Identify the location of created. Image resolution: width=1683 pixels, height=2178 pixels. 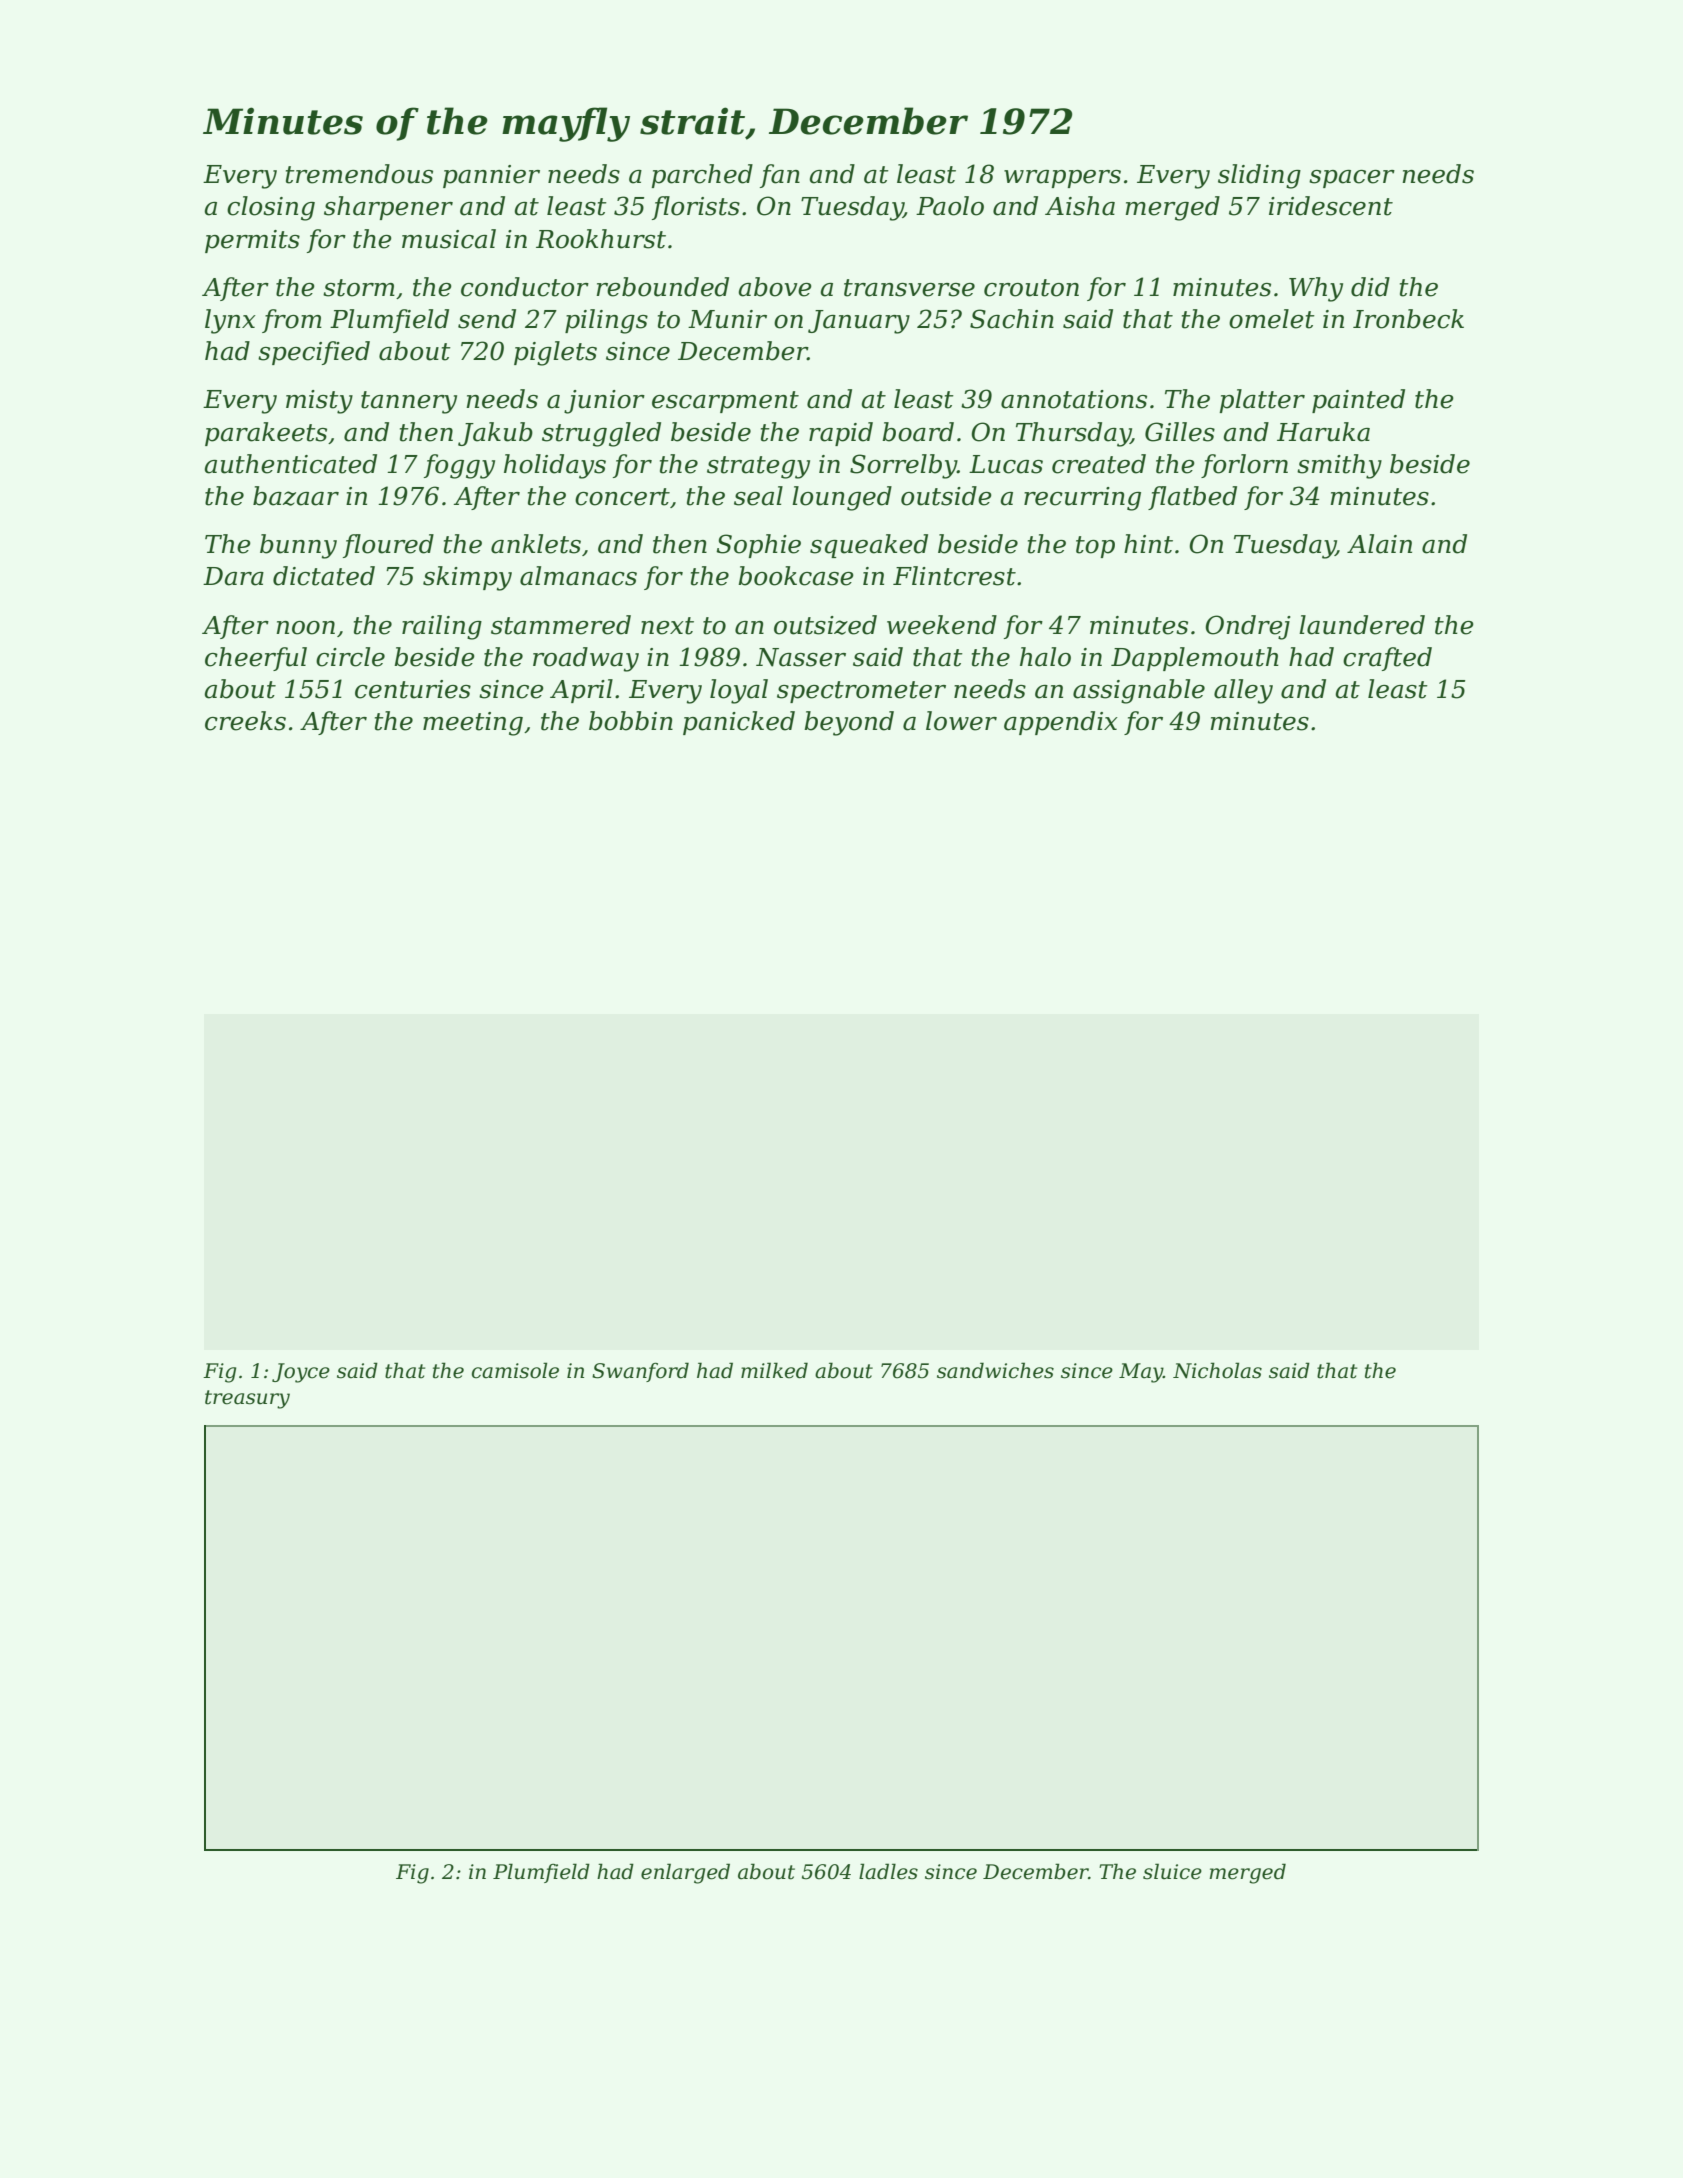
(1099, 464).
